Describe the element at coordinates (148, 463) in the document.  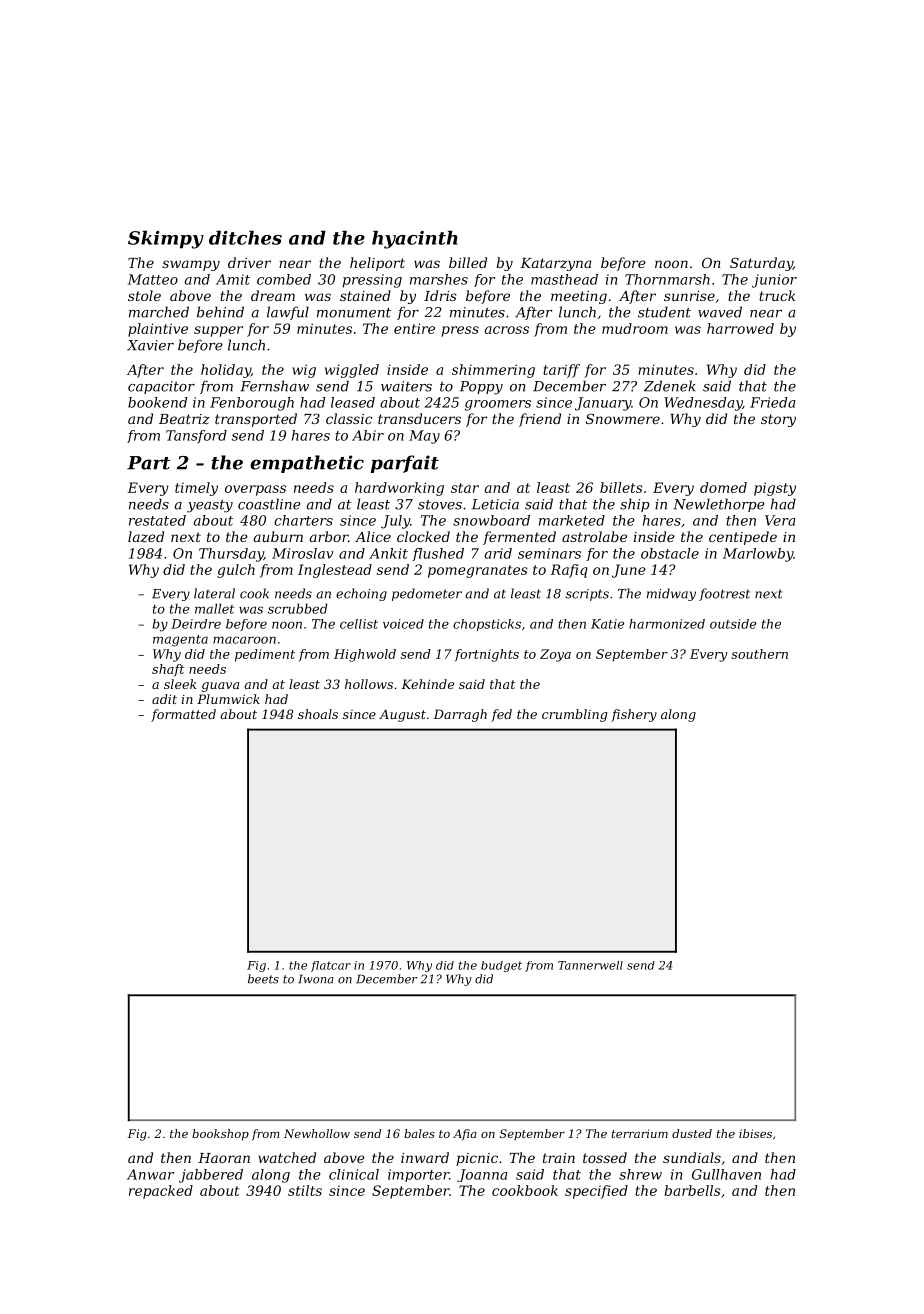
I see `Part` at that location.
